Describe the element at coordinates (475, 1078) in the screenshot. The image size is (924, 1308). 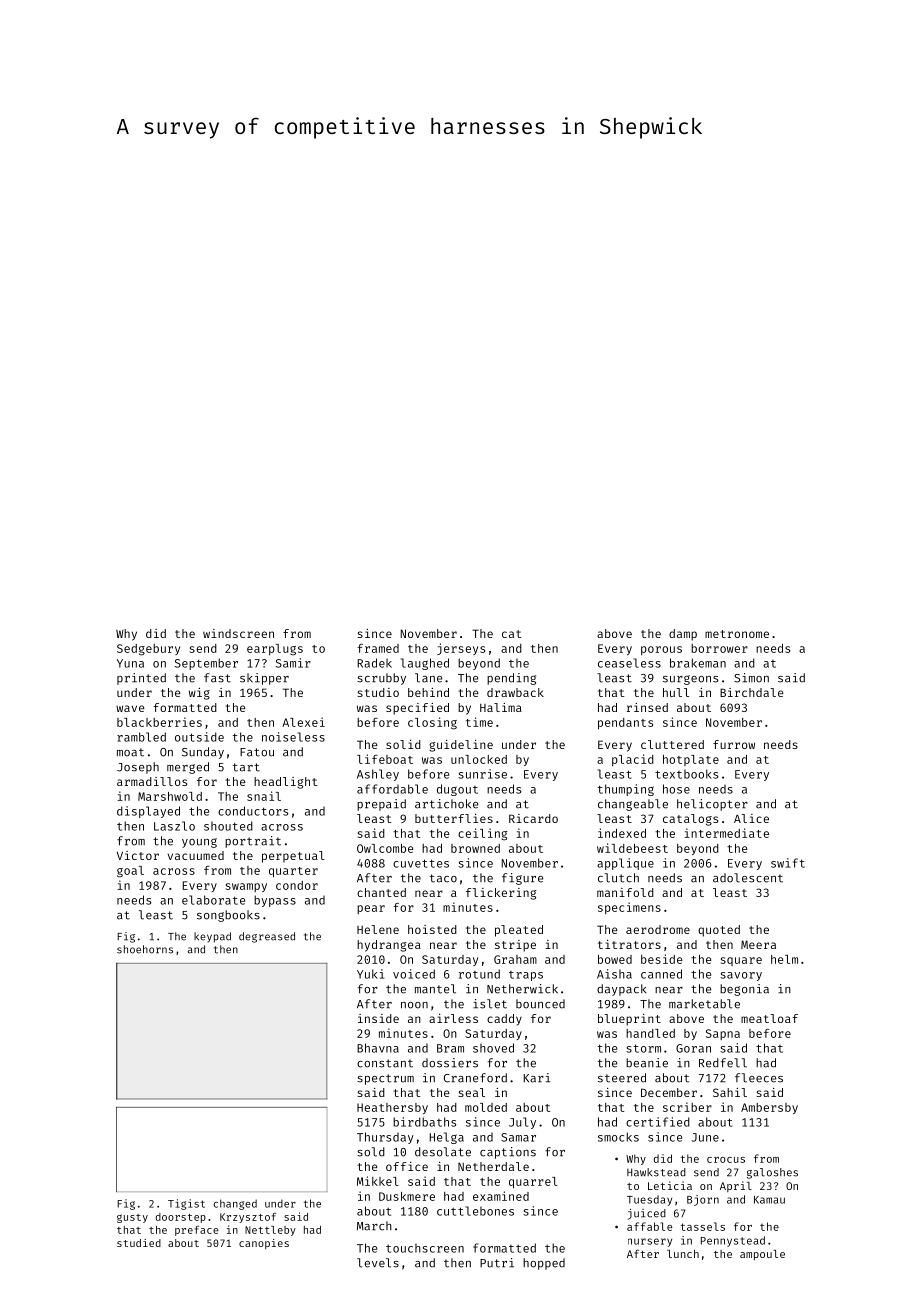
I see `Craneford` at that location.
